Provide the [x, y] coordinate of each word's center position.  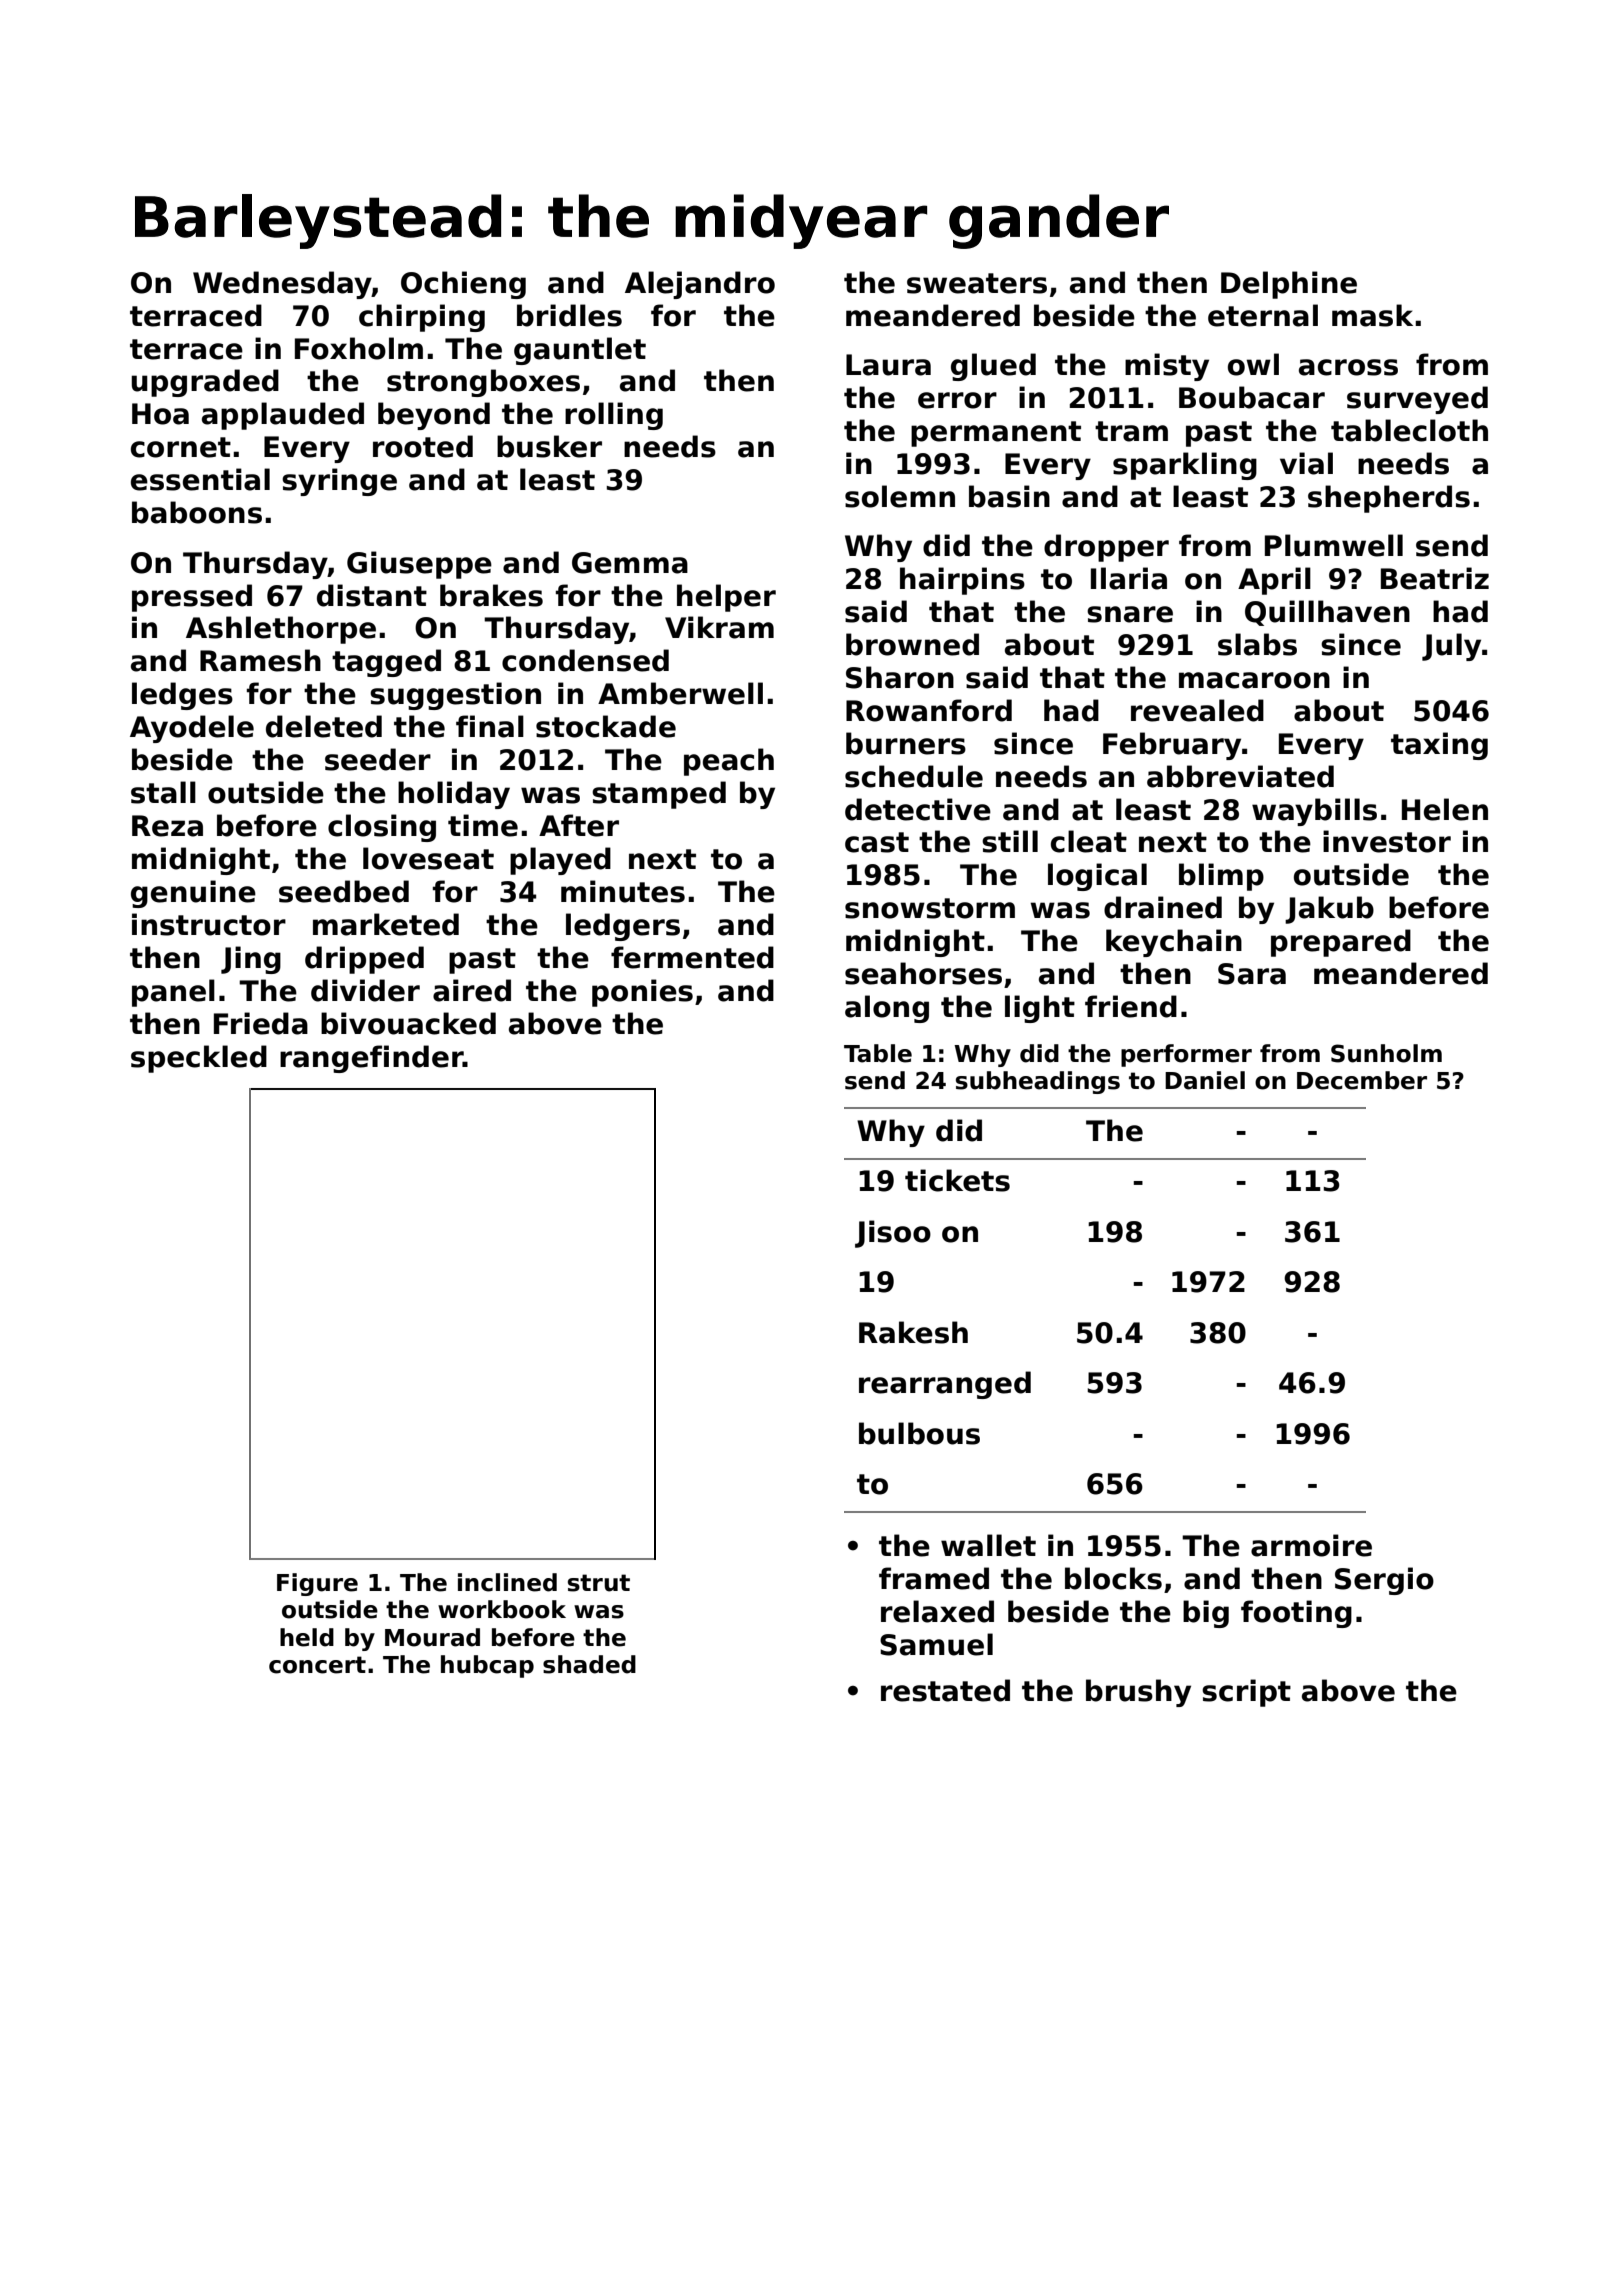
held [307, 1637]
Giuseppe [419, 565]
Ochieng [463, 285]
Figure [317, 1584]
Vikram [719, 627]
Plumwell [1334, 545]
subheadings [1038, 1082]
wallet [988, 1545]
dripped [364, 960]
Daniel [1205, 1080]
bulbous [919, 1433]
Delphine [1289, 285]
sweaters [977, 283]
